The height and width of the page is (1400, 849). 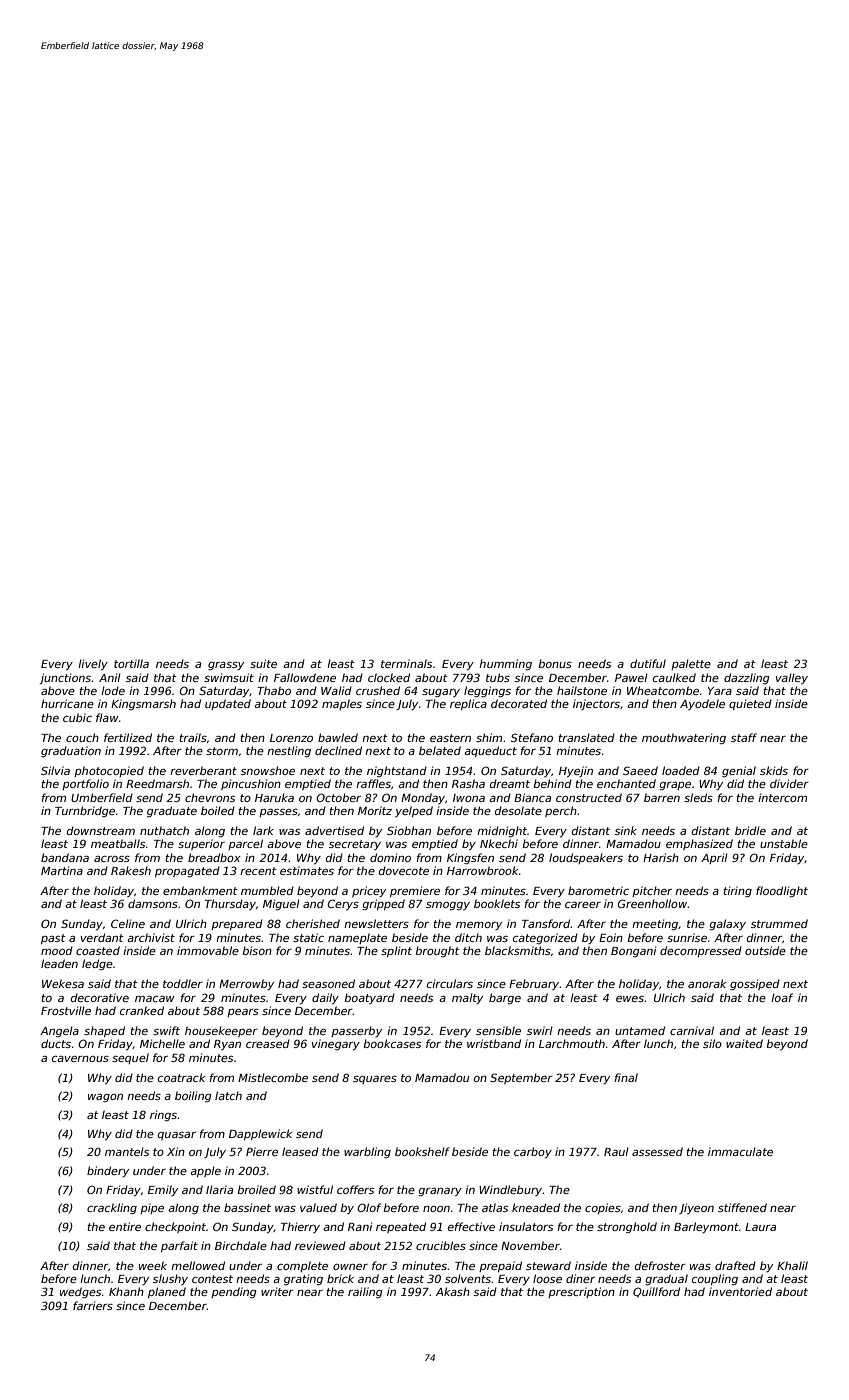 I want to click on brought, so click(x=437, y=951).
